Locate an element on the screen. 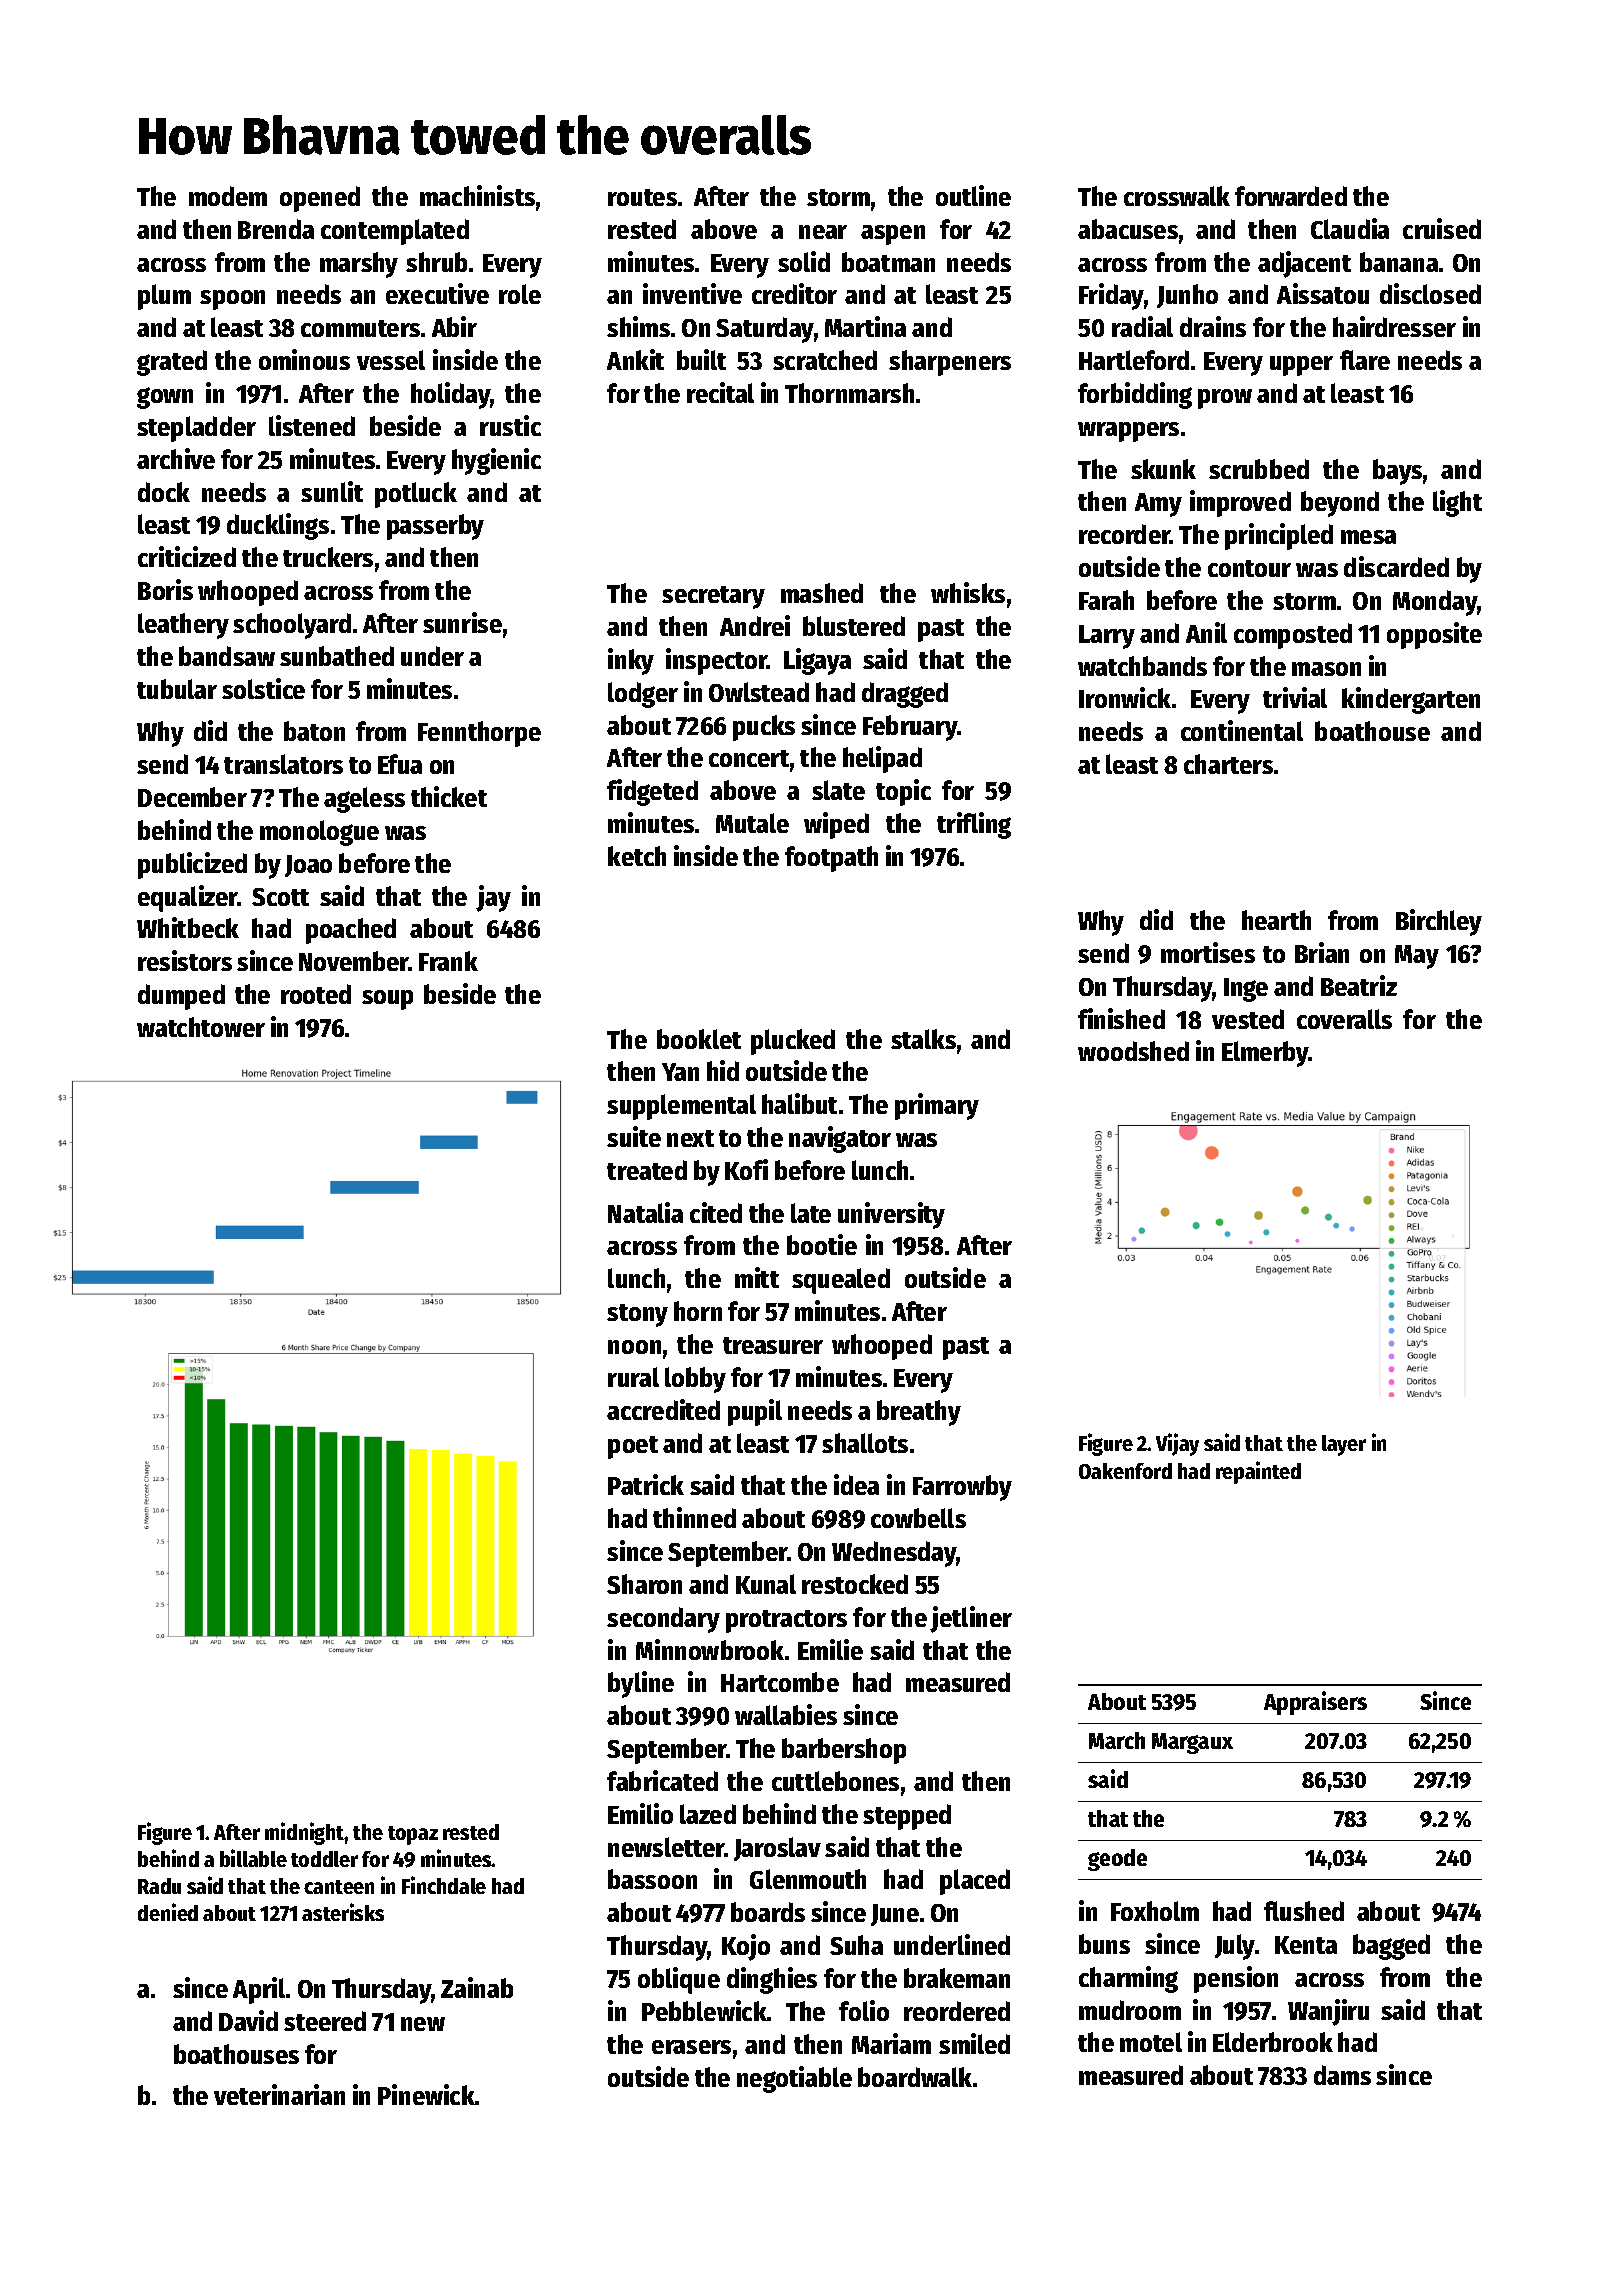 This screenshot has height=2292, width=1620. boardwalk is located at coordinates (915, 2077).
